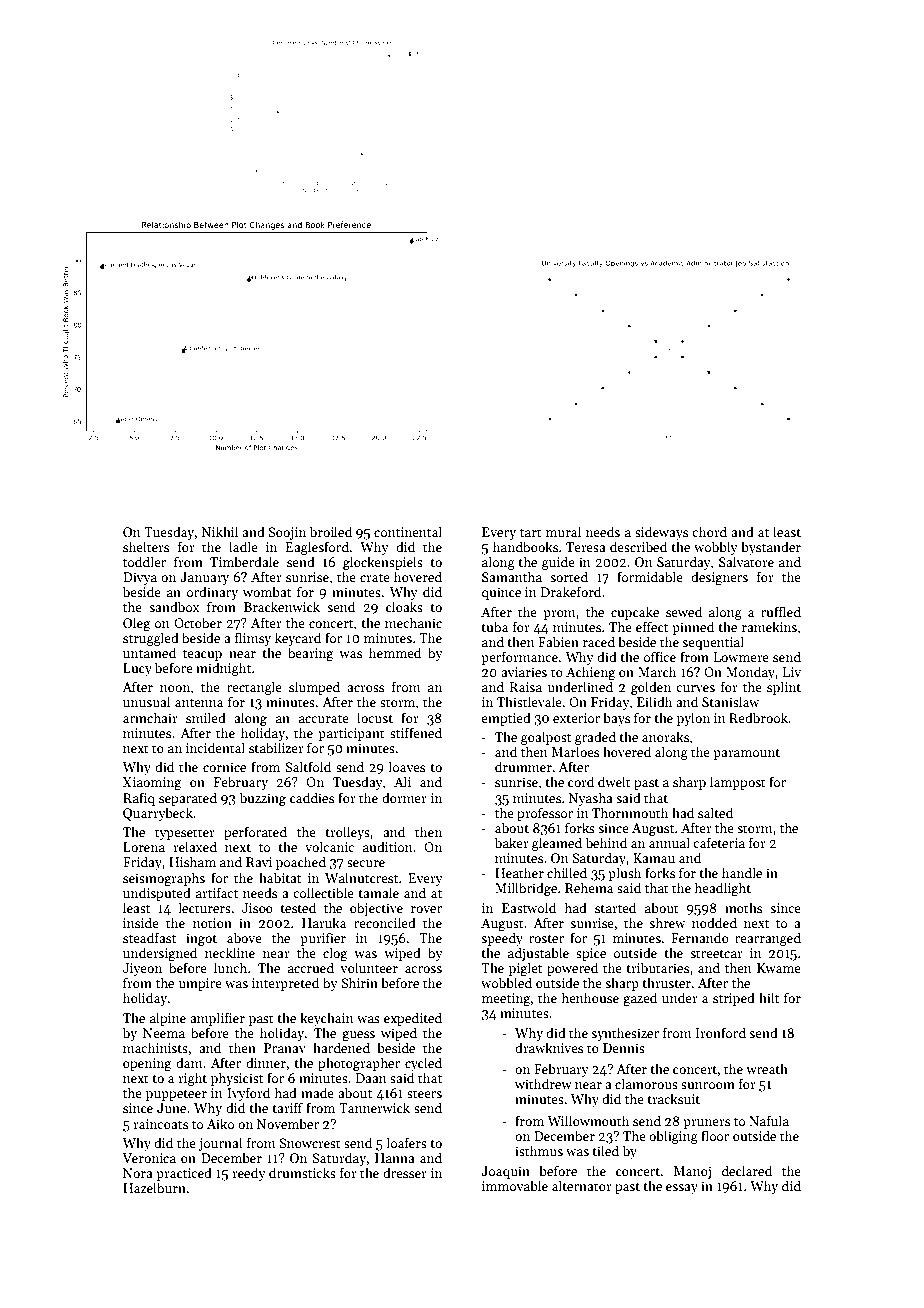  I want to click on Xiaoming, so click(152, 783).
